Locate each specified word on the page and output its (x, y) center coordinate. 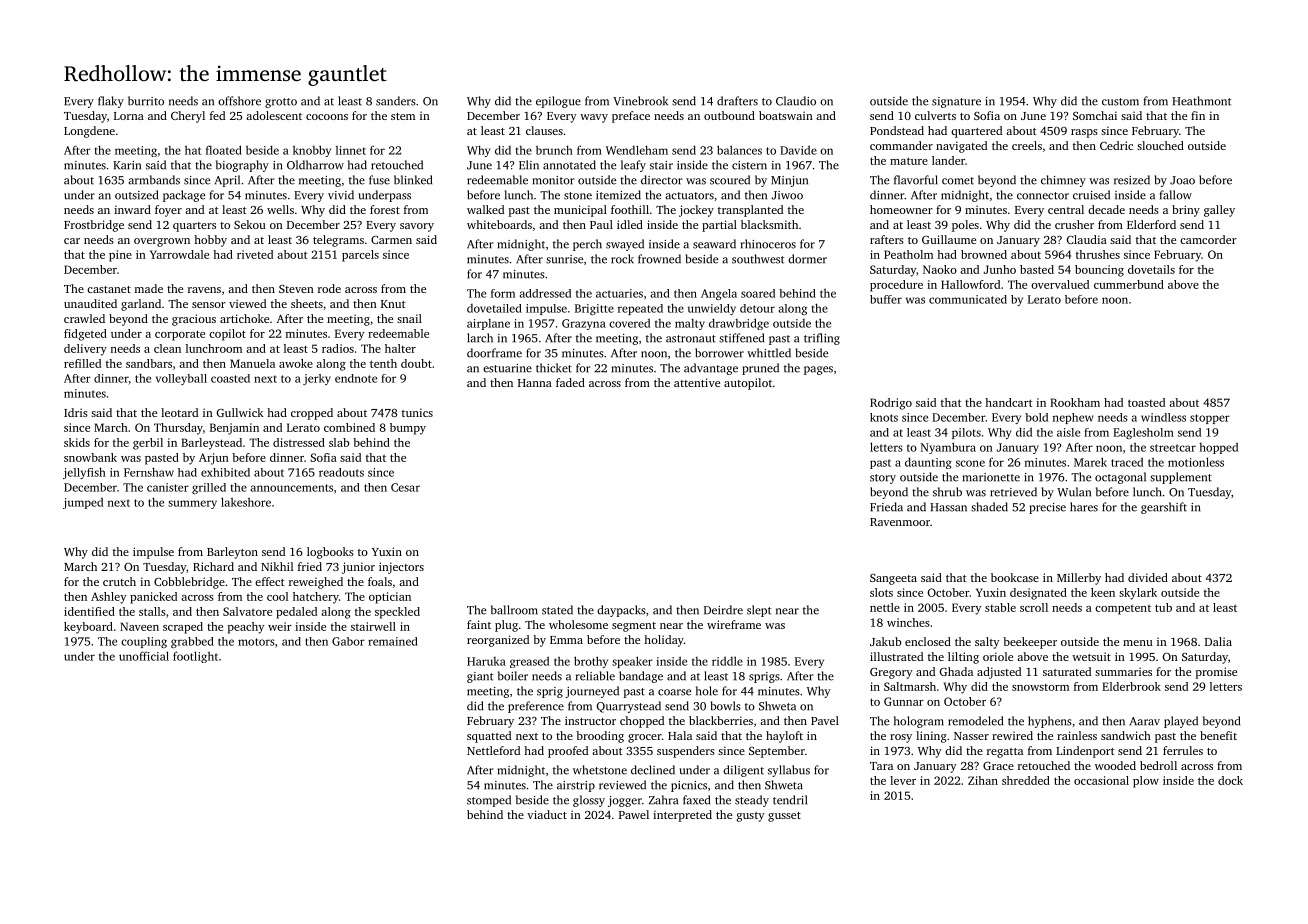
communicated (968, 299)
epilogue (558, 102)
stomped (489, 801)
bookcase (1015, 577)
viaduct (547, 814)
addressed (545, 293)
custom (1120, 102)
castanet (109, 289)
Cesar (405, 487)
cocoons (327, 117)
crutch (119, 581)
